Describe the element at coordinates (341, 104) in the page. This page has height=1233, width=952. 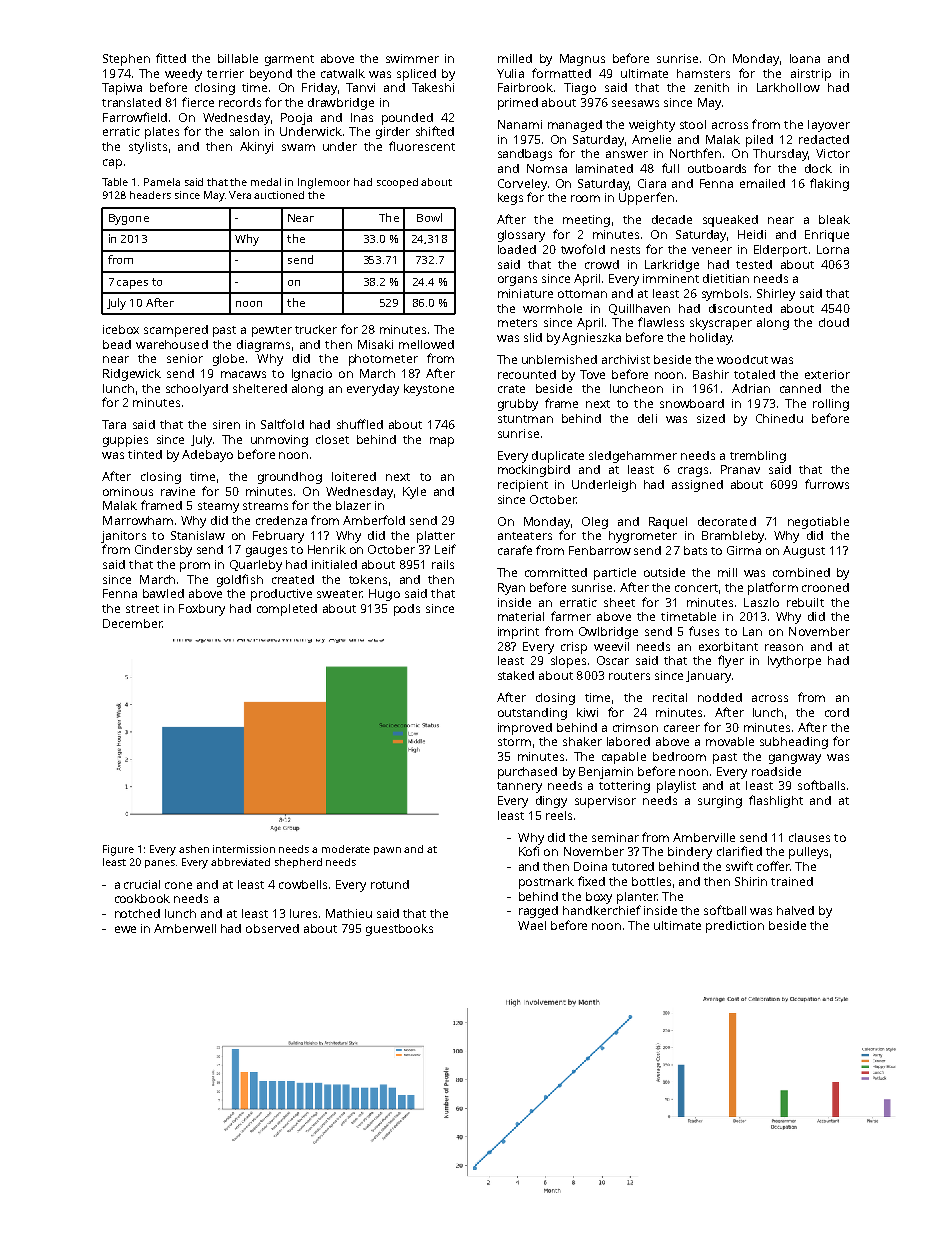
I see `drawbridge` at that location.
